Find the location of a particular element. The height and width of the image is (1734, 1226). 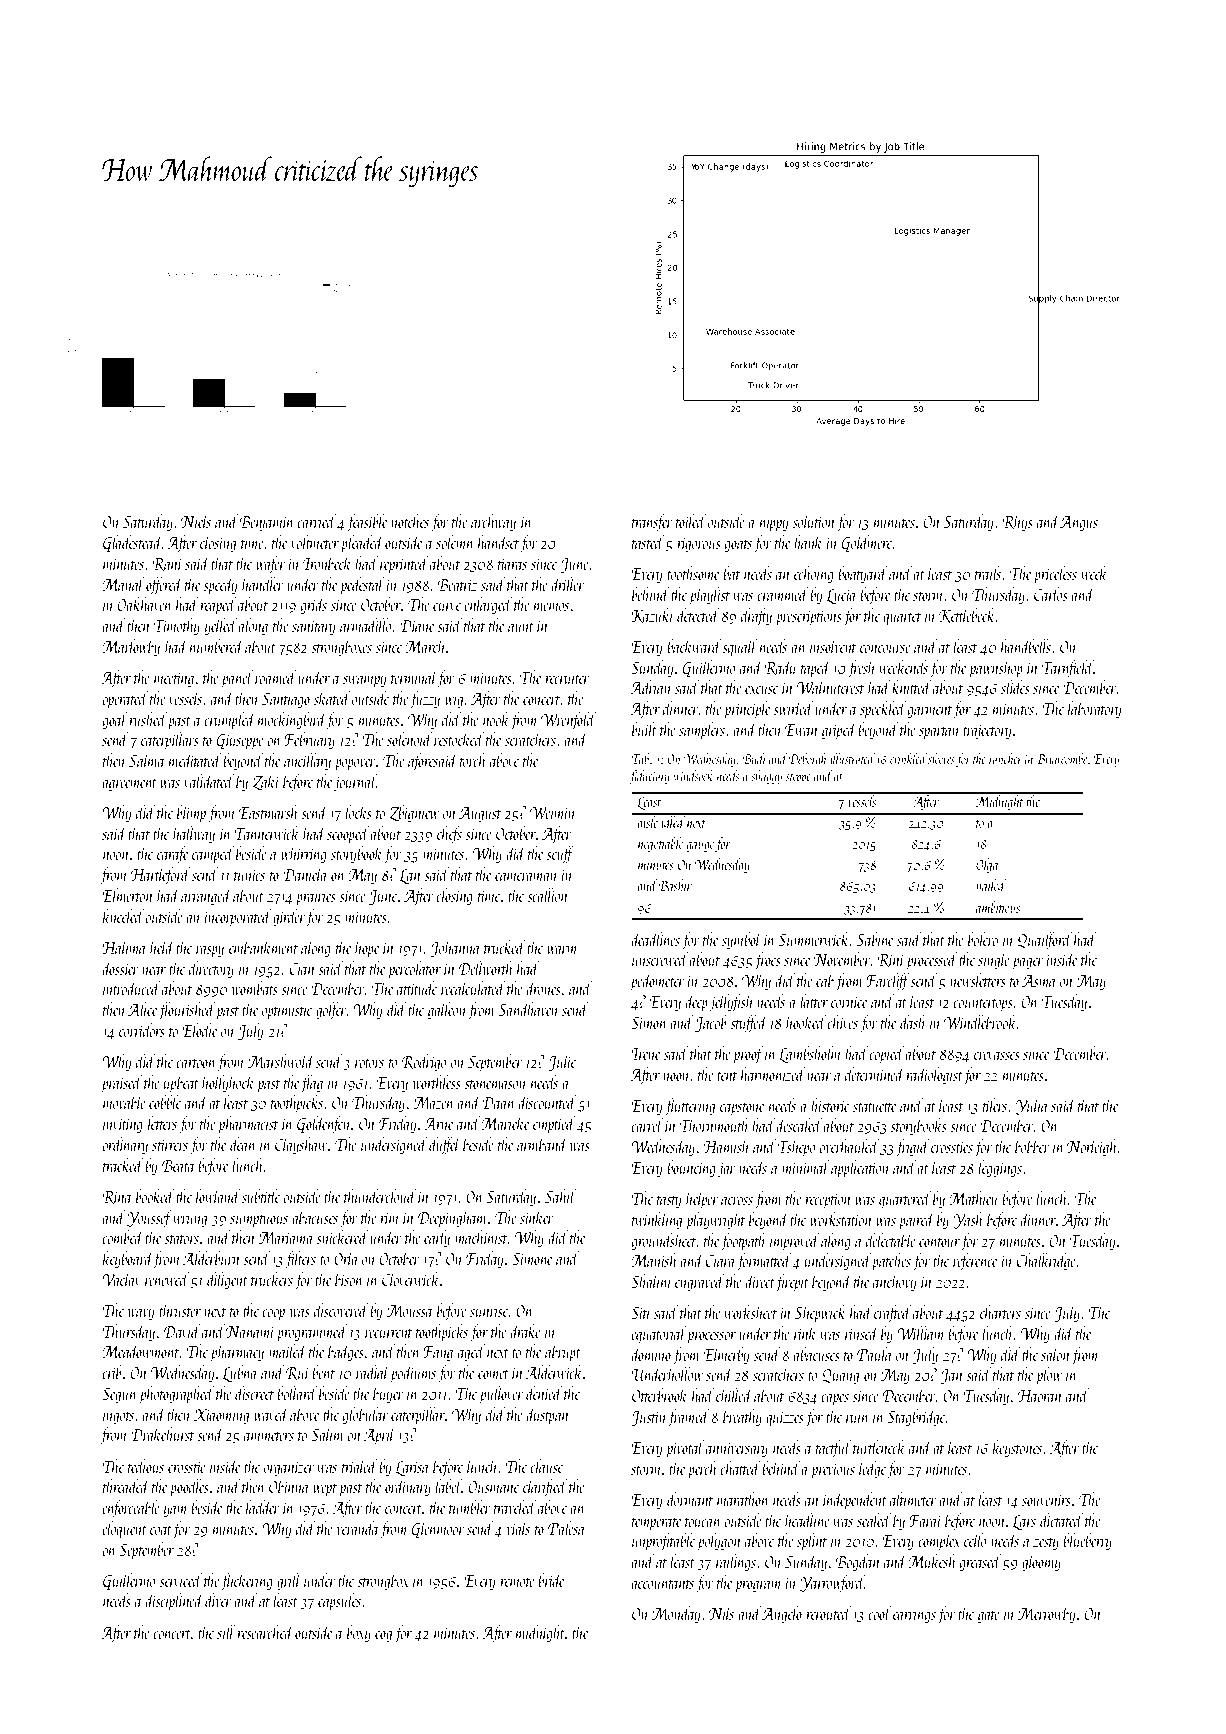

denied is located at coordinates (544, 1393).
